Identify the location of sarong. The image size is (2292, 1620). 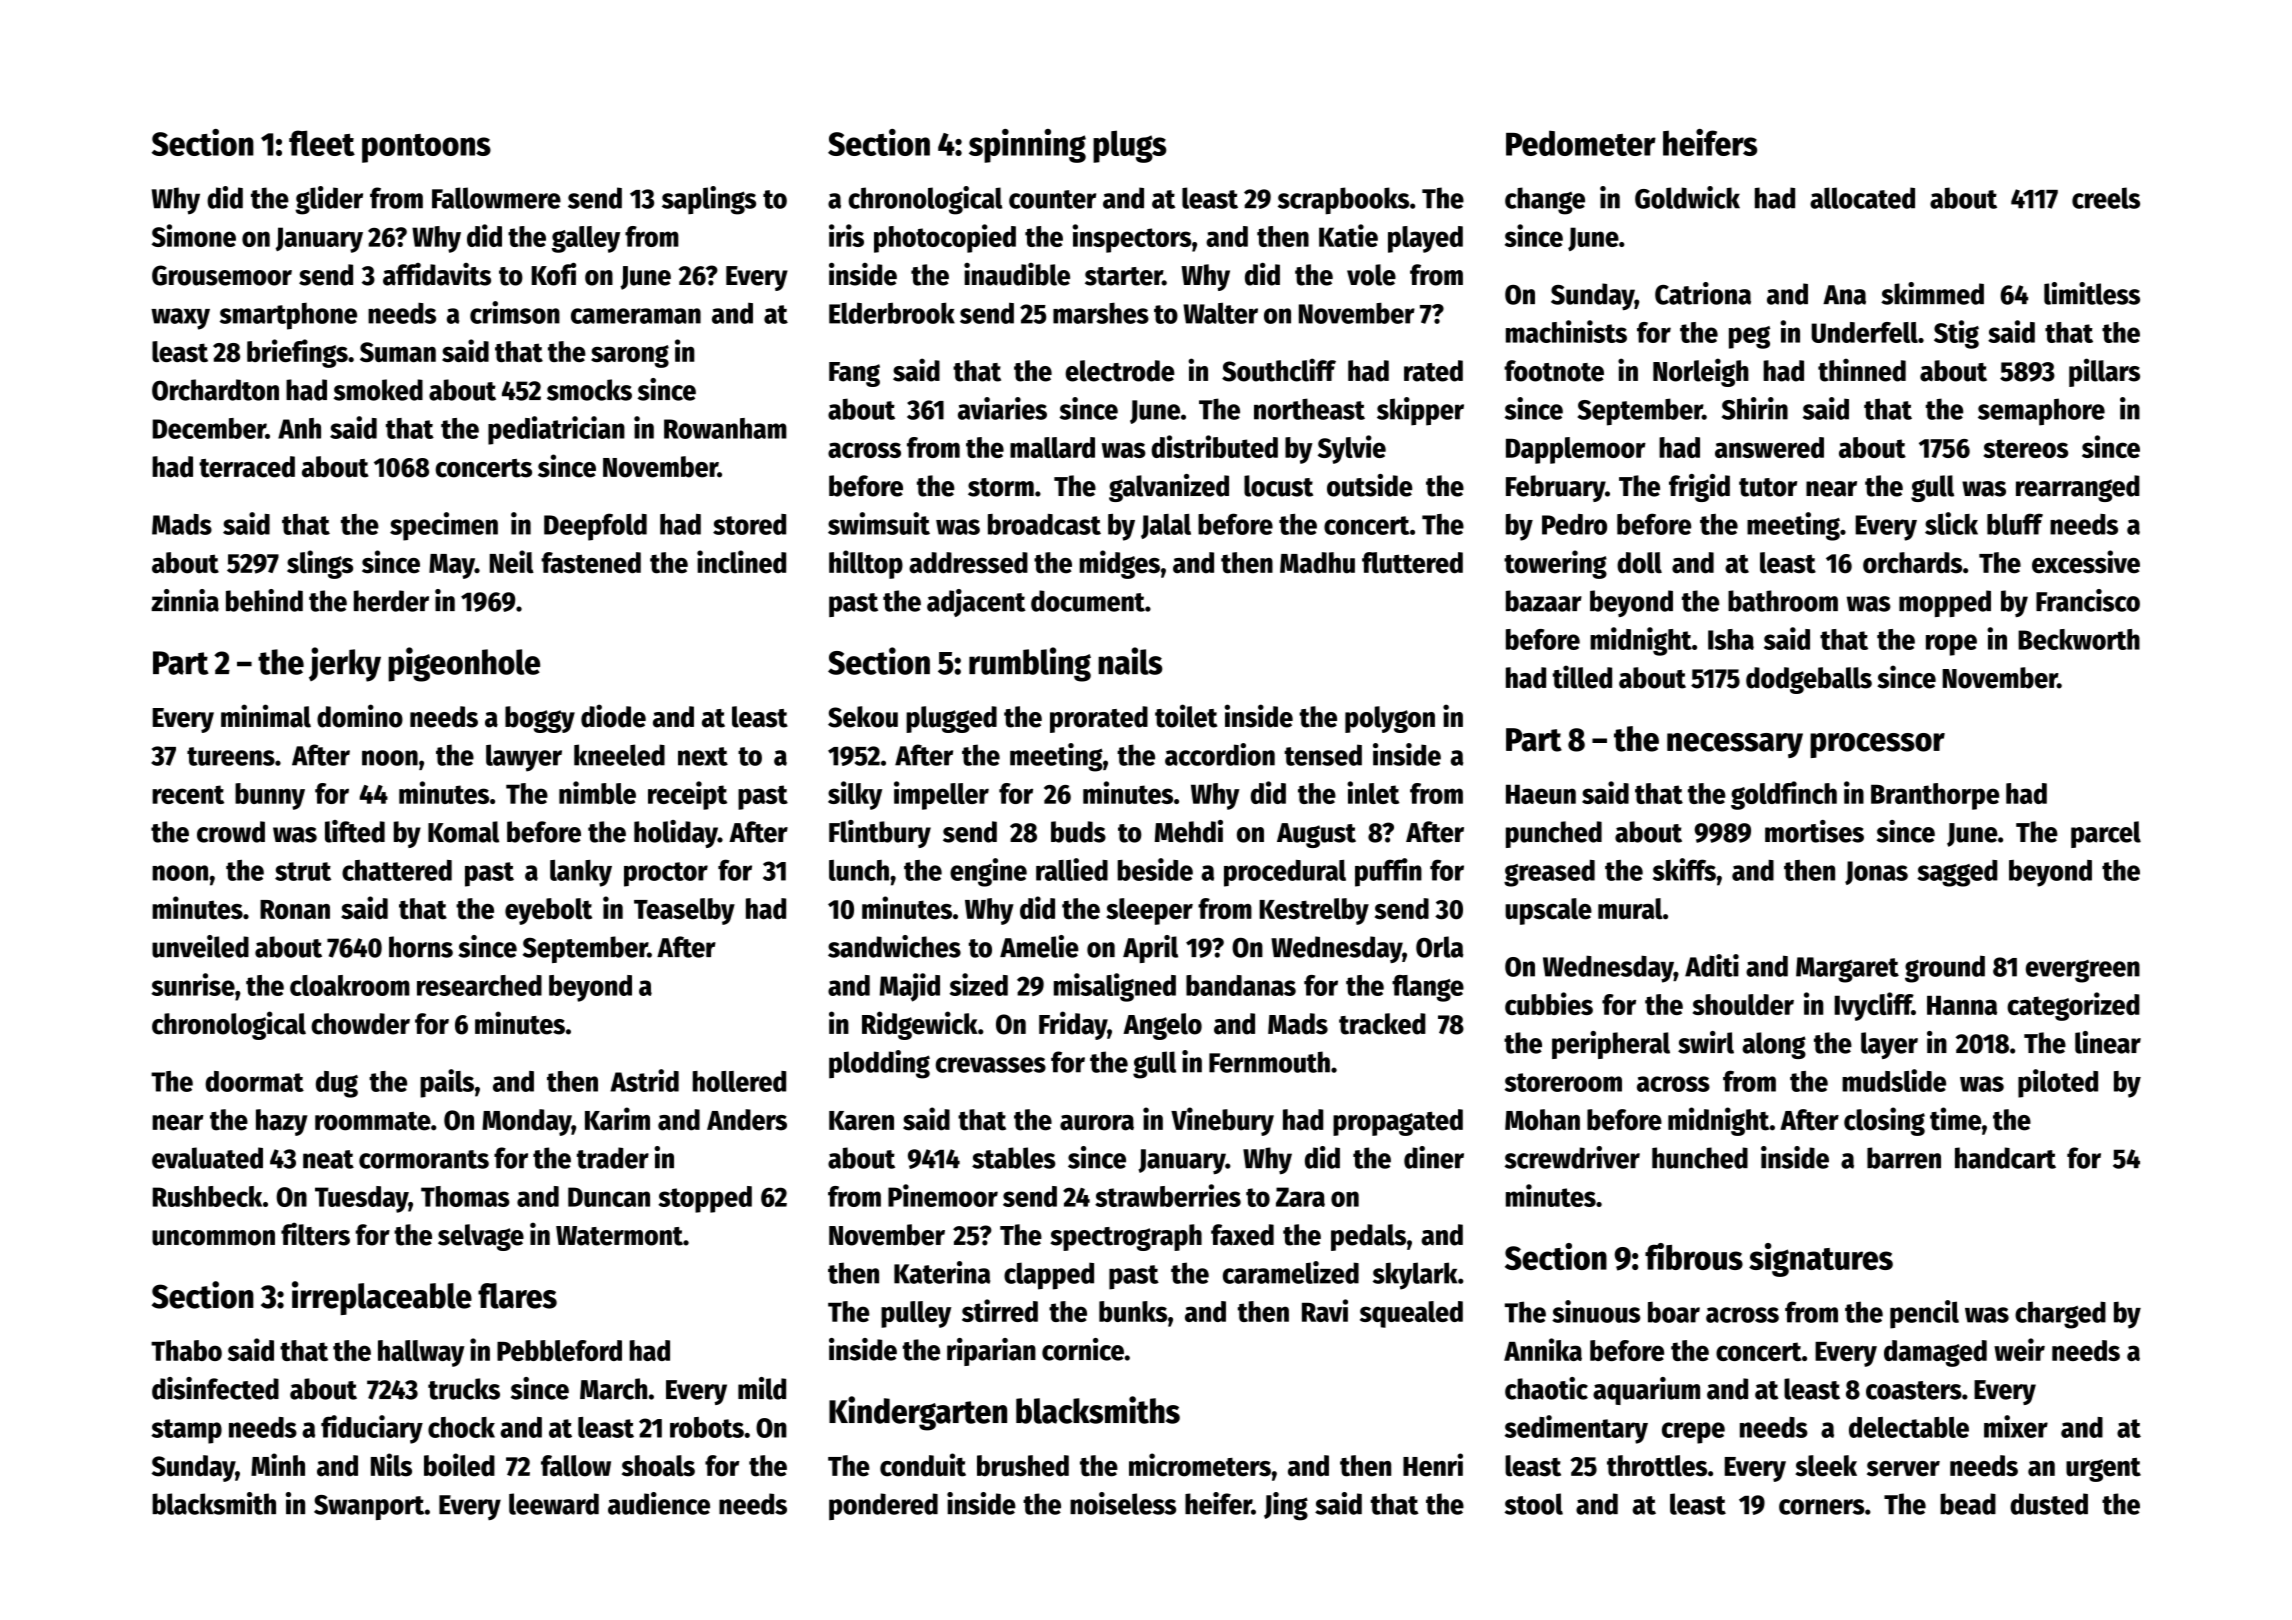
(630, 356).
